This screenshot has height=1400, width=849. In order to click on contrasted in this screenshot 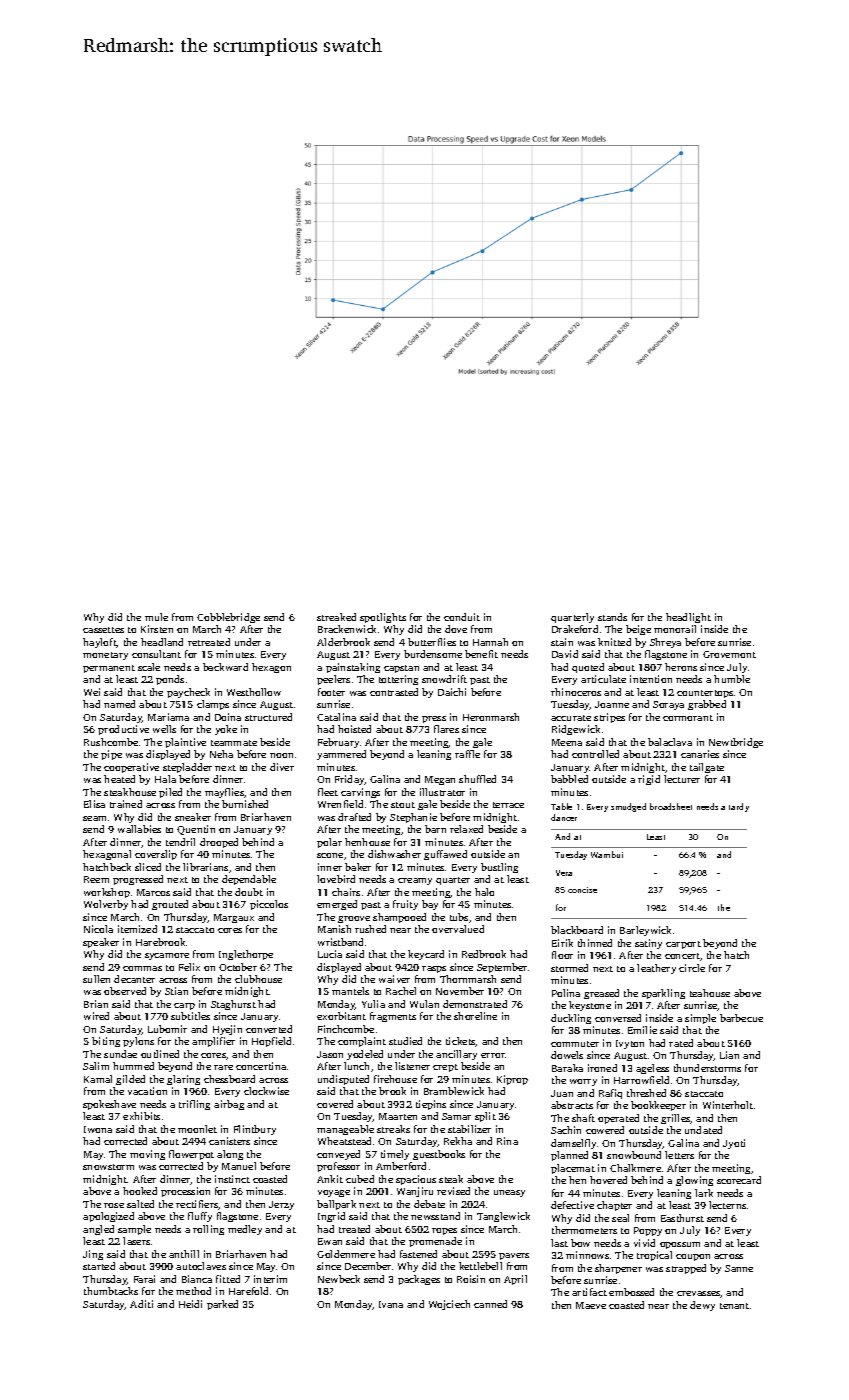, I will do `click(394, 692)`.
